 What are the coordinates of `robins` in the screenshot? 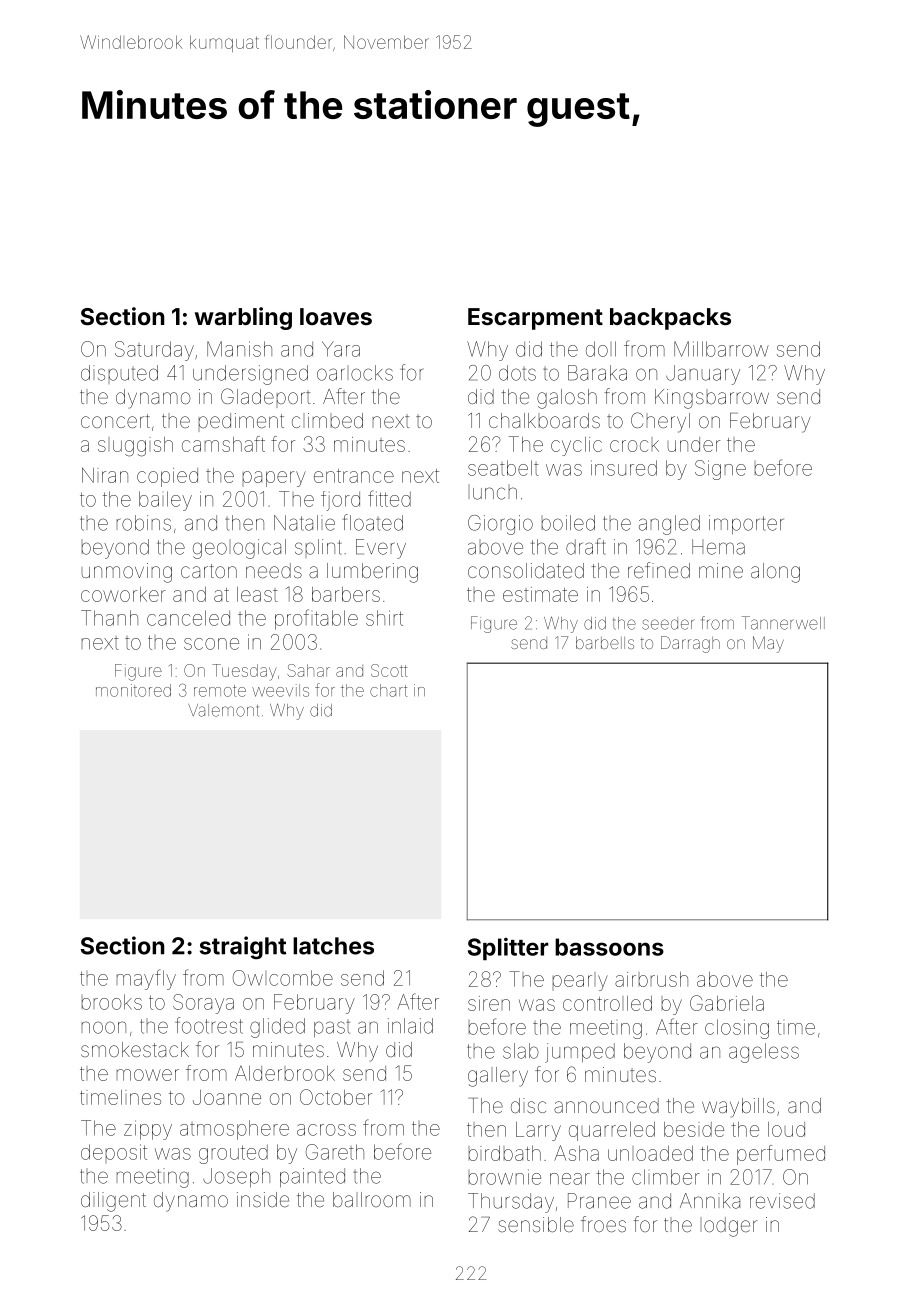 It's located at (144, 523).
